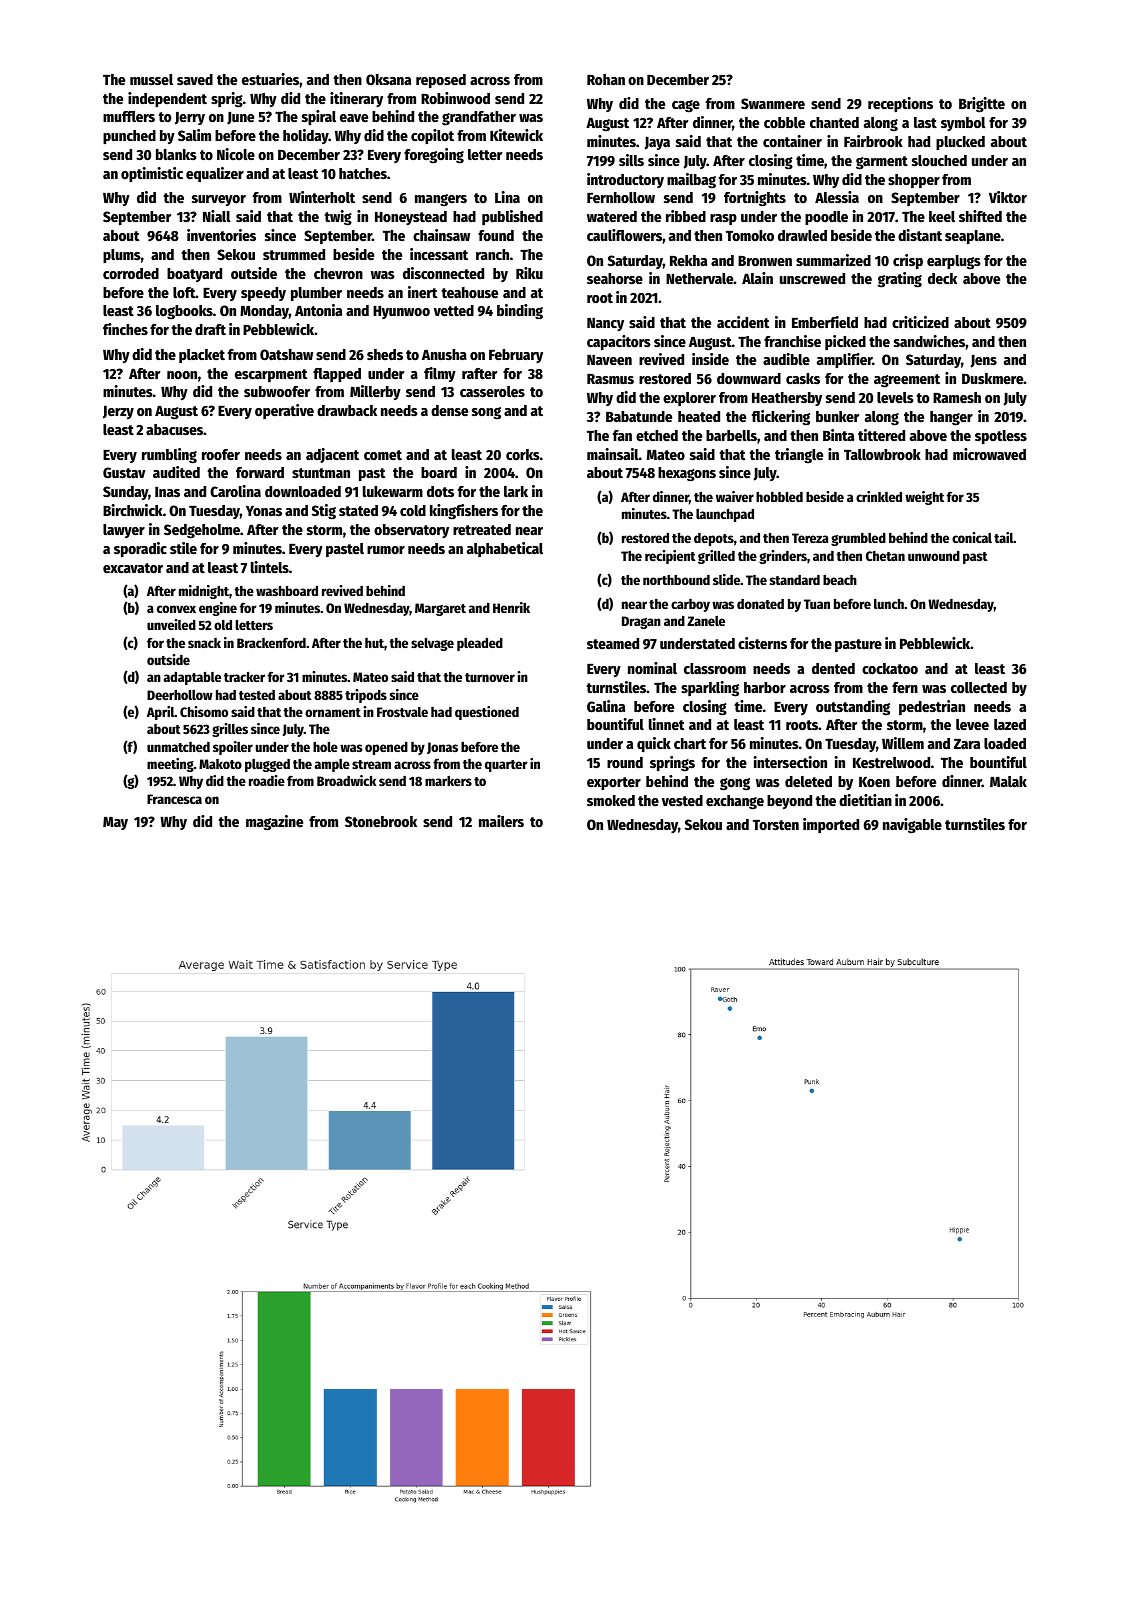 The image size is (1130, 1598). Describe the element at coordinates (900, 104) in the image. I see `receptions` at that location.
